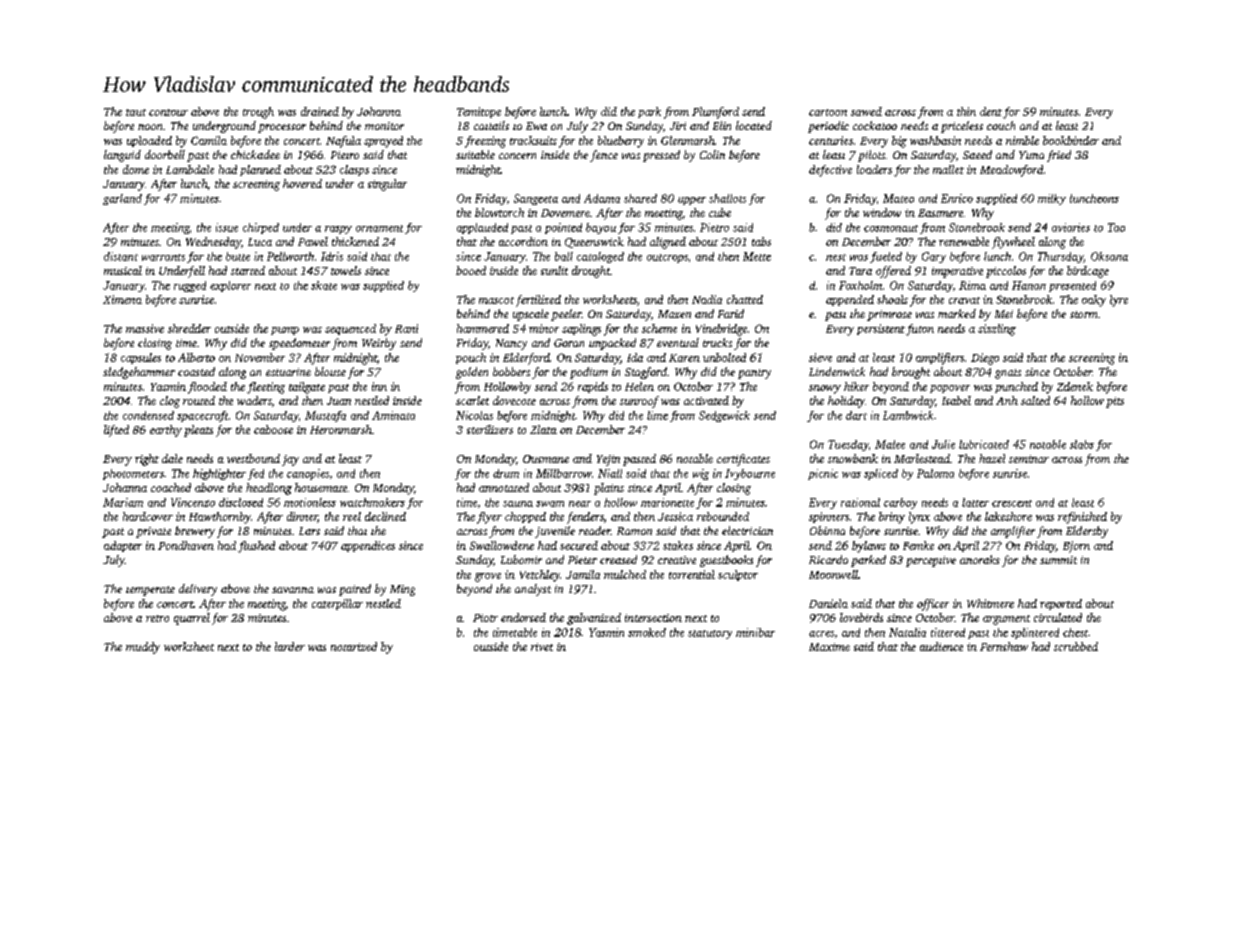 This screenshot has width=1233, height=952. Describe the element at coordinates (302, 183) in the screenshot. I see `hovered` at that location.
